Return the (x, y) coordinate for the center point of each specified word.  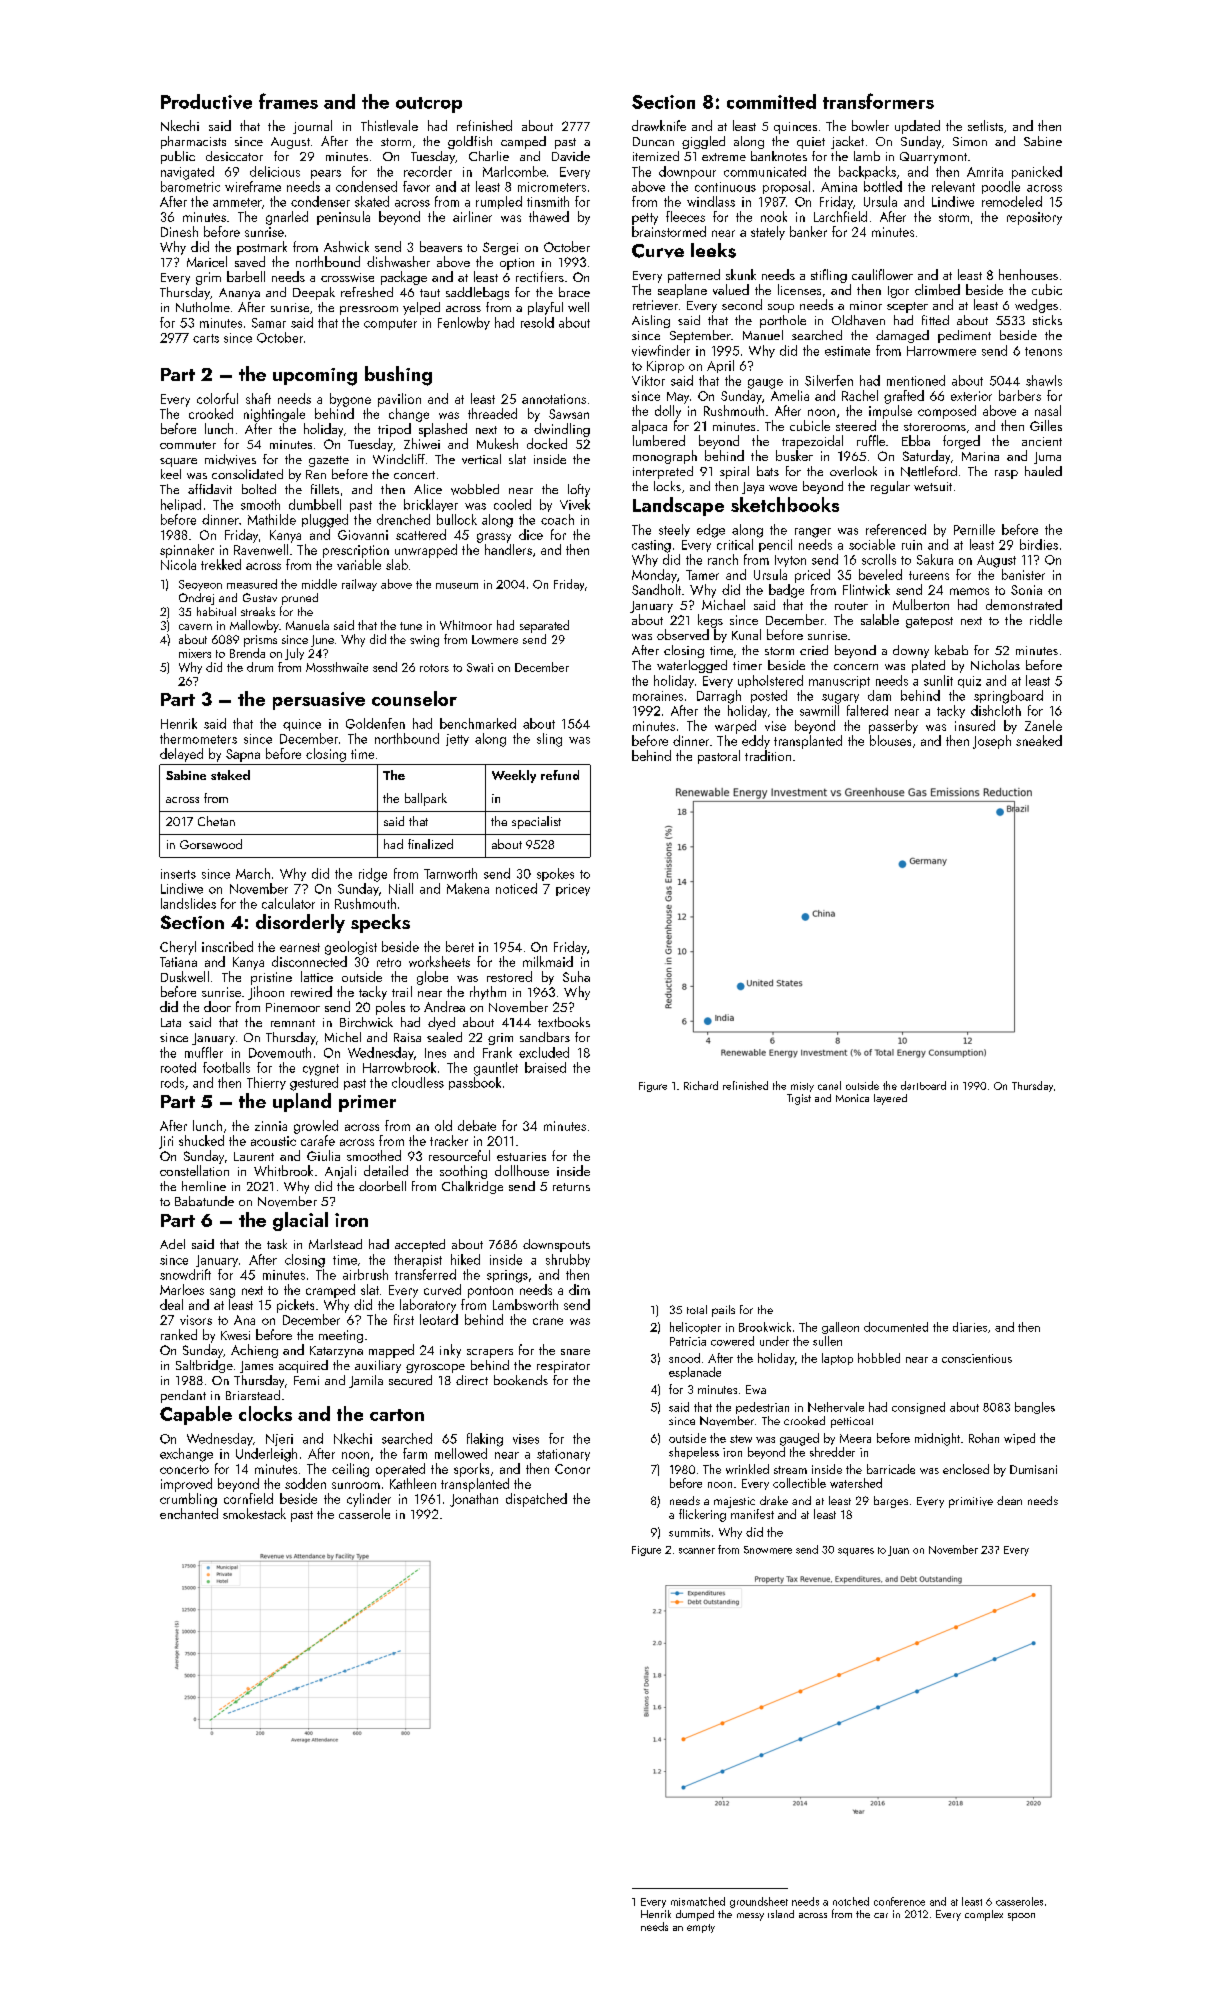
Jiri (166, 1142)
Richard (701, 1085)
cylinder (369, 1500)
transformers (878, 101)
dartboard (923, 1085)
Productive (206, 101)
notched (851, 1901)
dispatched (536, 1500)
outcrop (429, 105)
